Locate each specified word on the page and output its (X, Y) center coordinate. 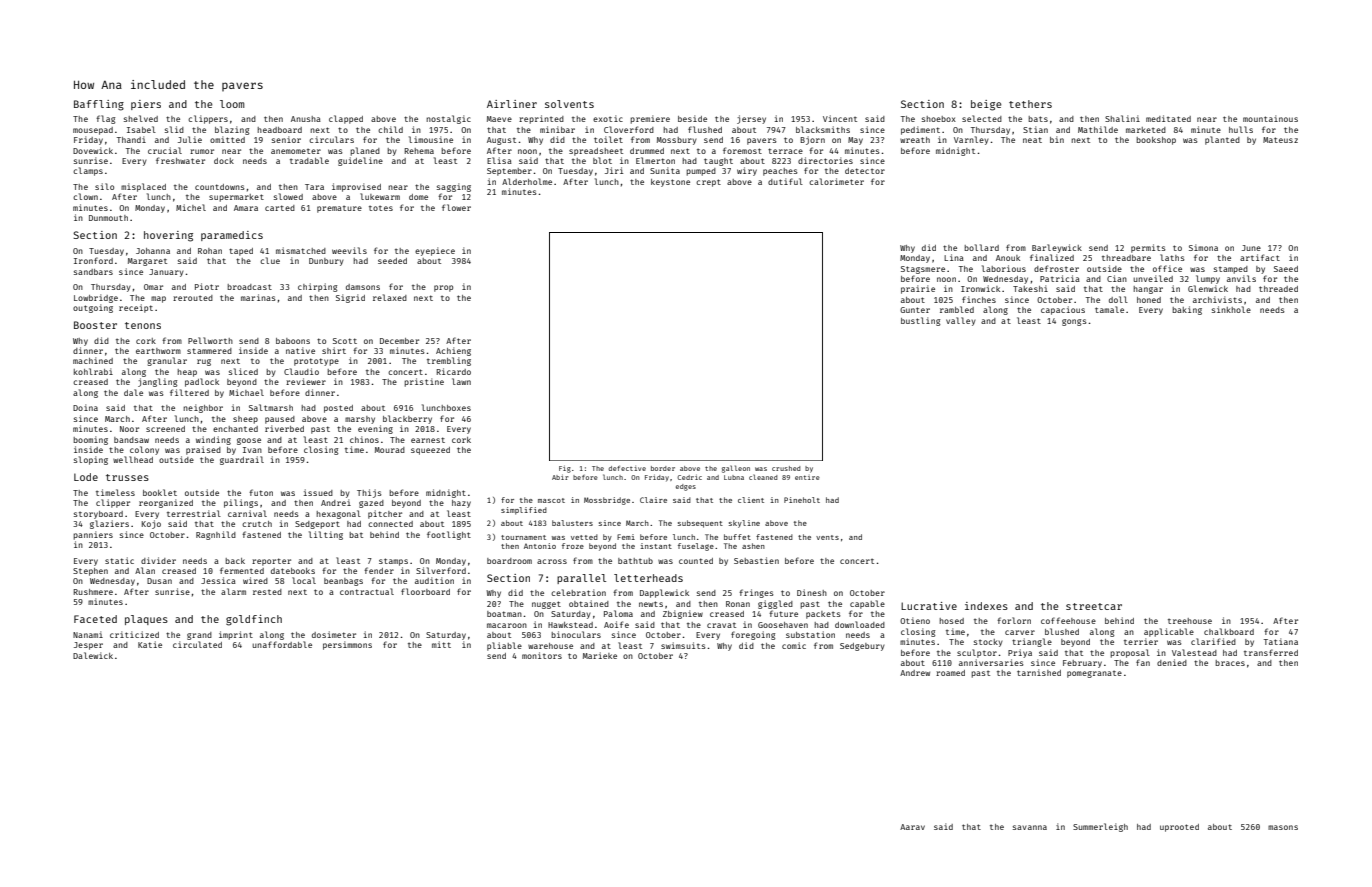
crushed (786, 468)
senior (286, 139)
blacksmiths (823, 129)
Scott (345, 341)
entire (807, 477)
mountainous (1270, 118)
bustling (921, 321)
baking (1187, 310)
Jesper (88, 646)
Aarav (912, 827)
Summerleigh (1100, 827)
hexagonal (338, 514)
